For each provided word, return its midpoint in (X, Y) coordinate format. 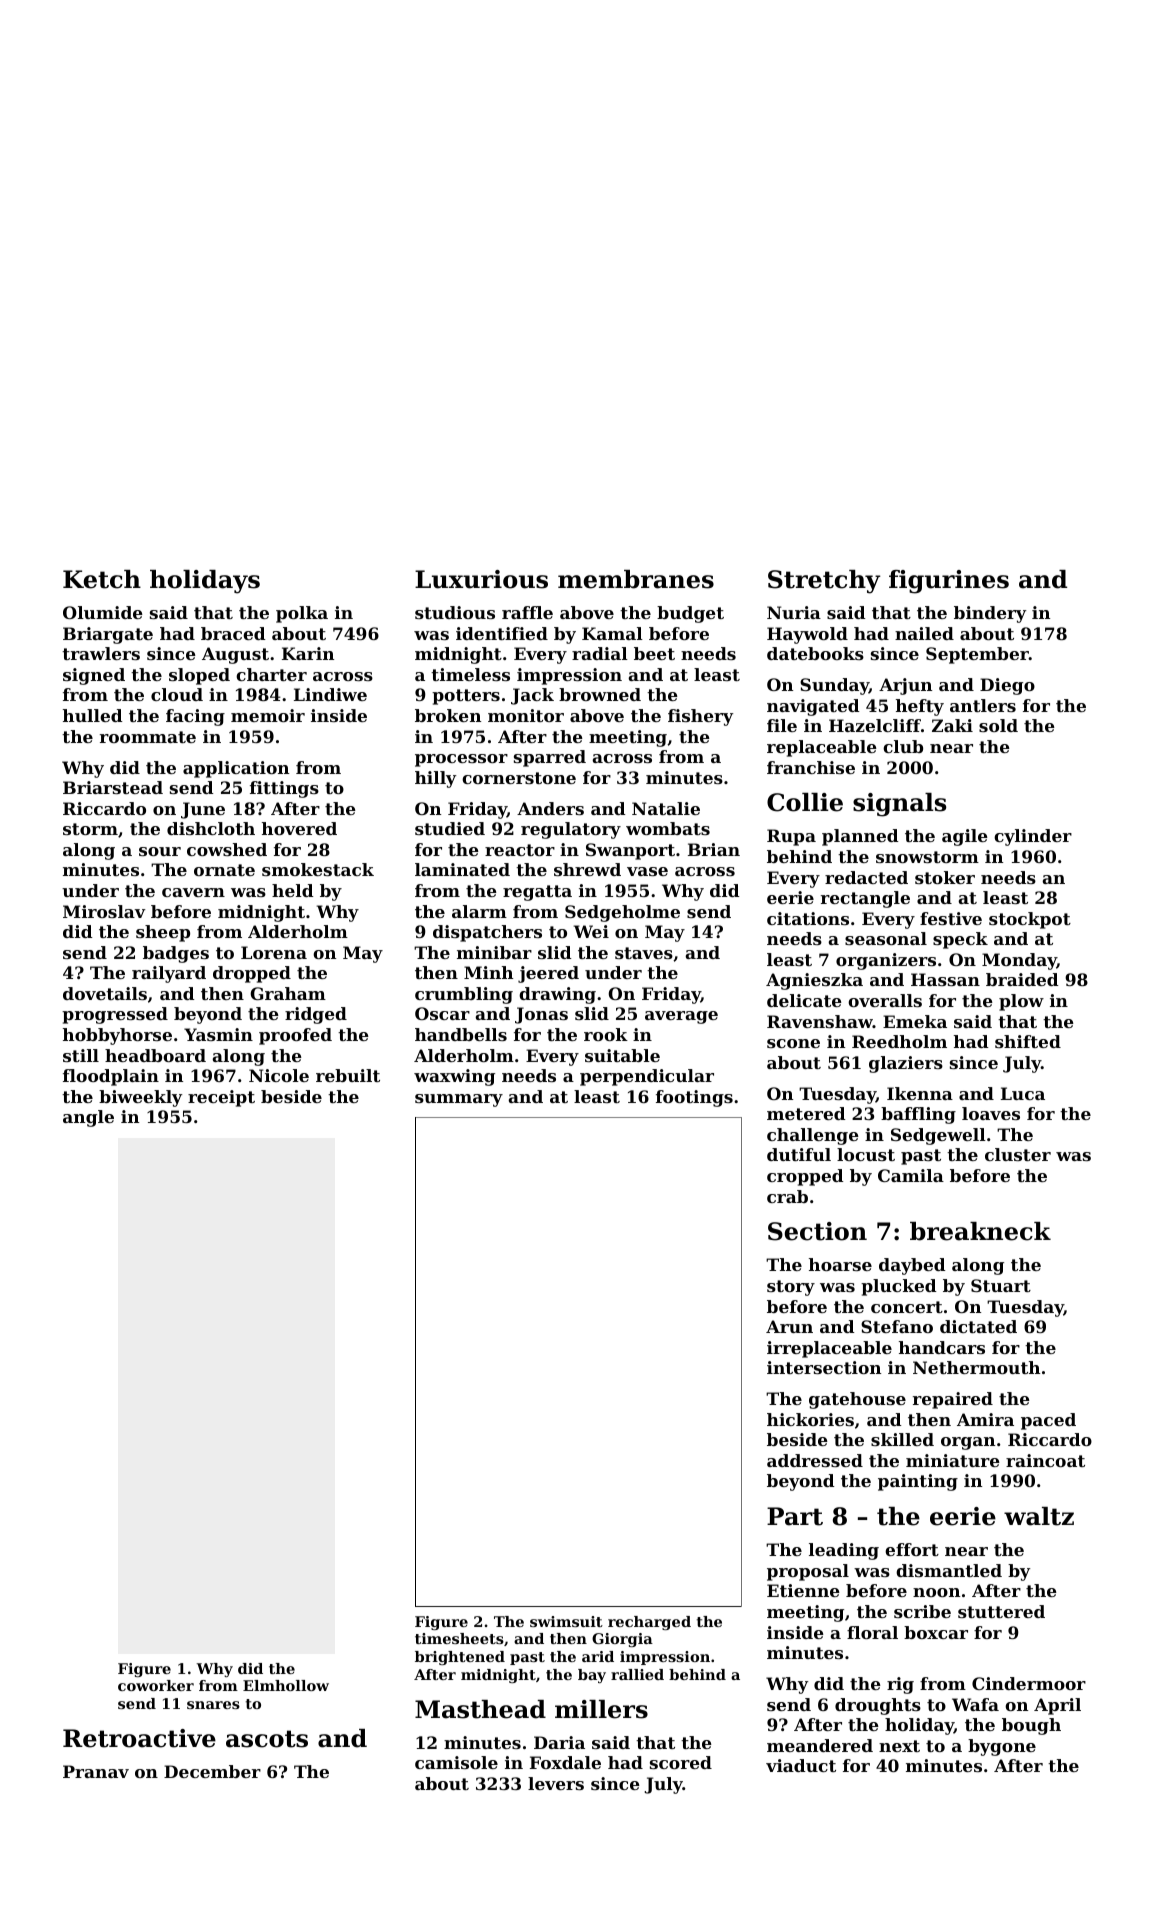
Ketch (102, 579)
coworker (156, 1685)
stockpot (1030, 920)
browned (600, 694)
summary (459, 1100)
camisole (456, 1762)
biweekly (140, 1098)
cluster (1018, 1154)
